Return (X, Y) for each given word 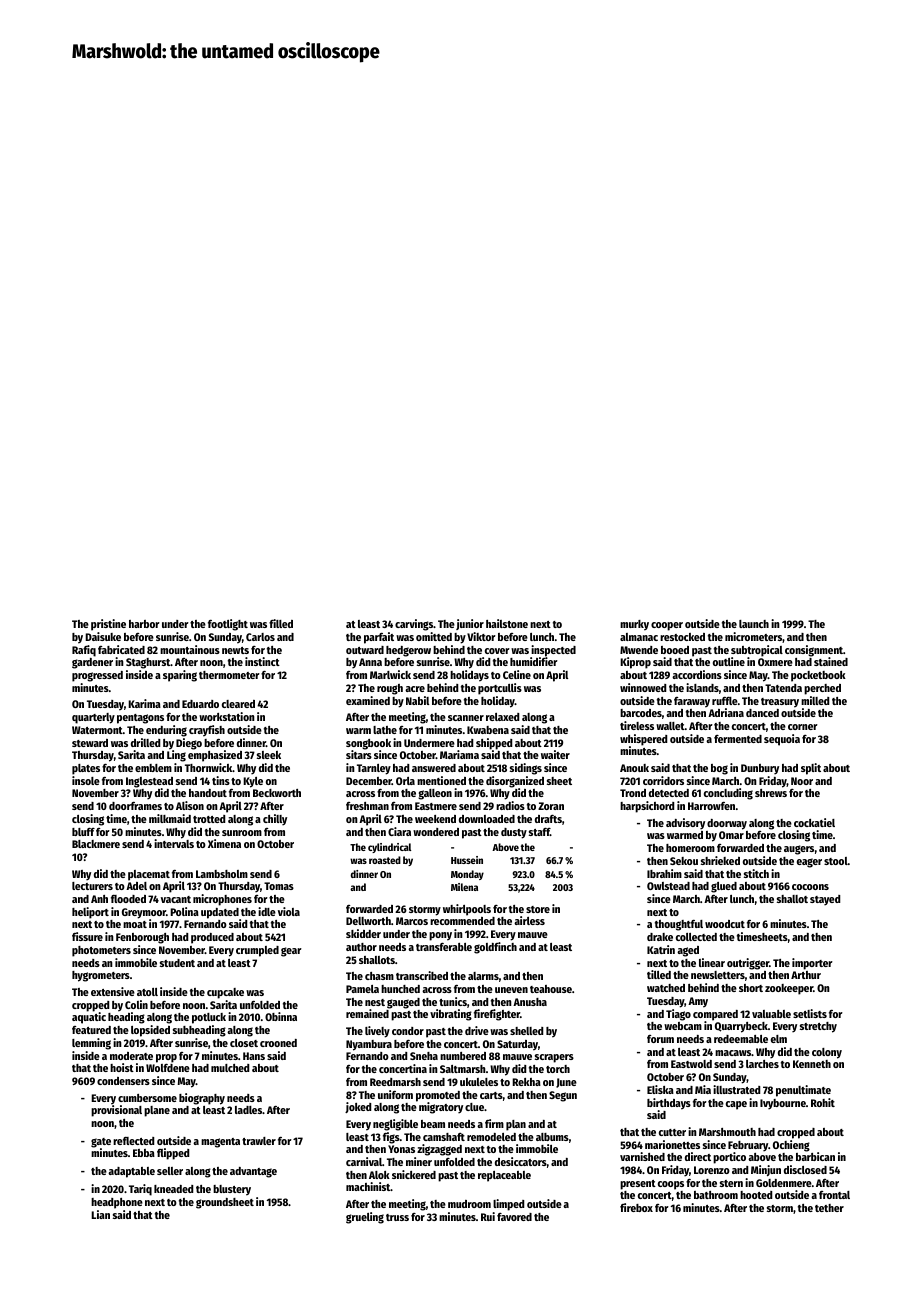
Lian (100, 1214)
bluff (83, 832)
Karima (144, 703)
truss (397, 1217)
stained (831, 661)
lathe (385, 730)
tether (829, 1208)
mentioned (441, 780)
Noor (802, 781)
